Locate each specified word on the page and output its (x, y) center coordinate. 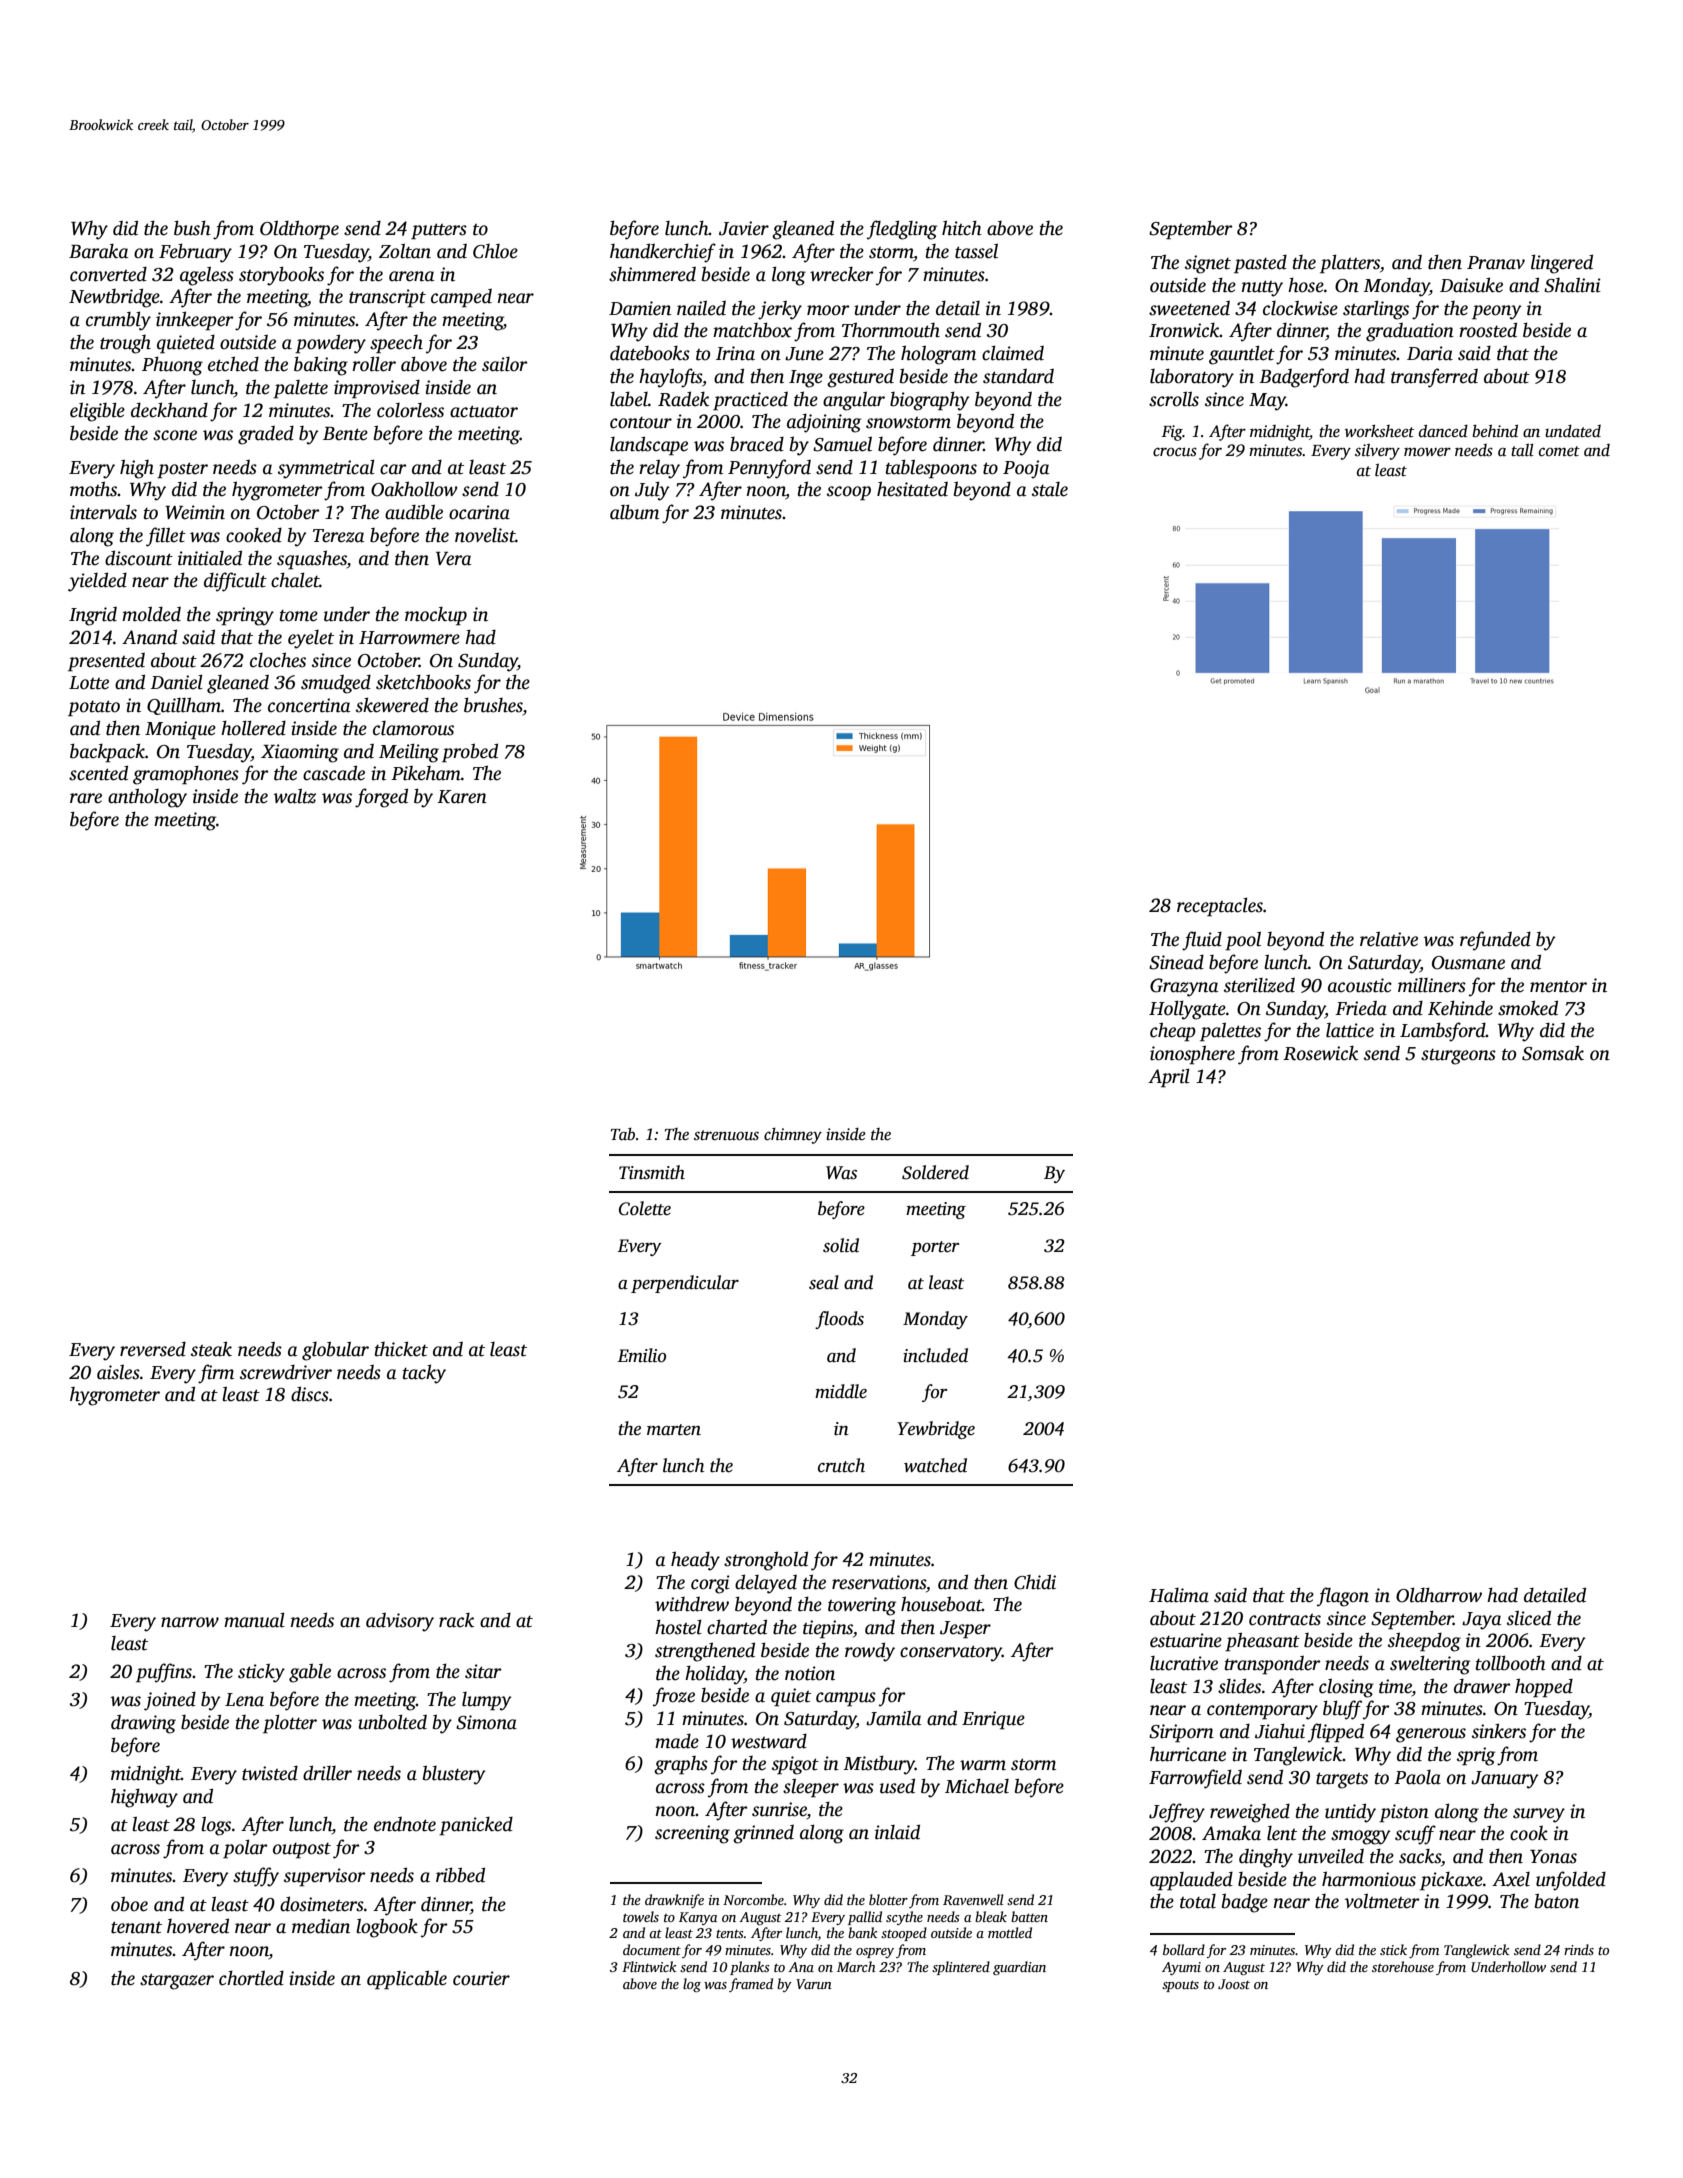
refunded (1495, 941)
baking (321, 366)
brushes (493, 706)
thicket (401, 1349)
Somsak (1553, 1053)
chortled (251, 1978)
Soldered (935, 1172)
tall (1522, 450)
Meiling (409, 753)
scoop (849, 493)
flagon (1343, 1597)
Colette (645, 1208)
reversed (153, 1349)
